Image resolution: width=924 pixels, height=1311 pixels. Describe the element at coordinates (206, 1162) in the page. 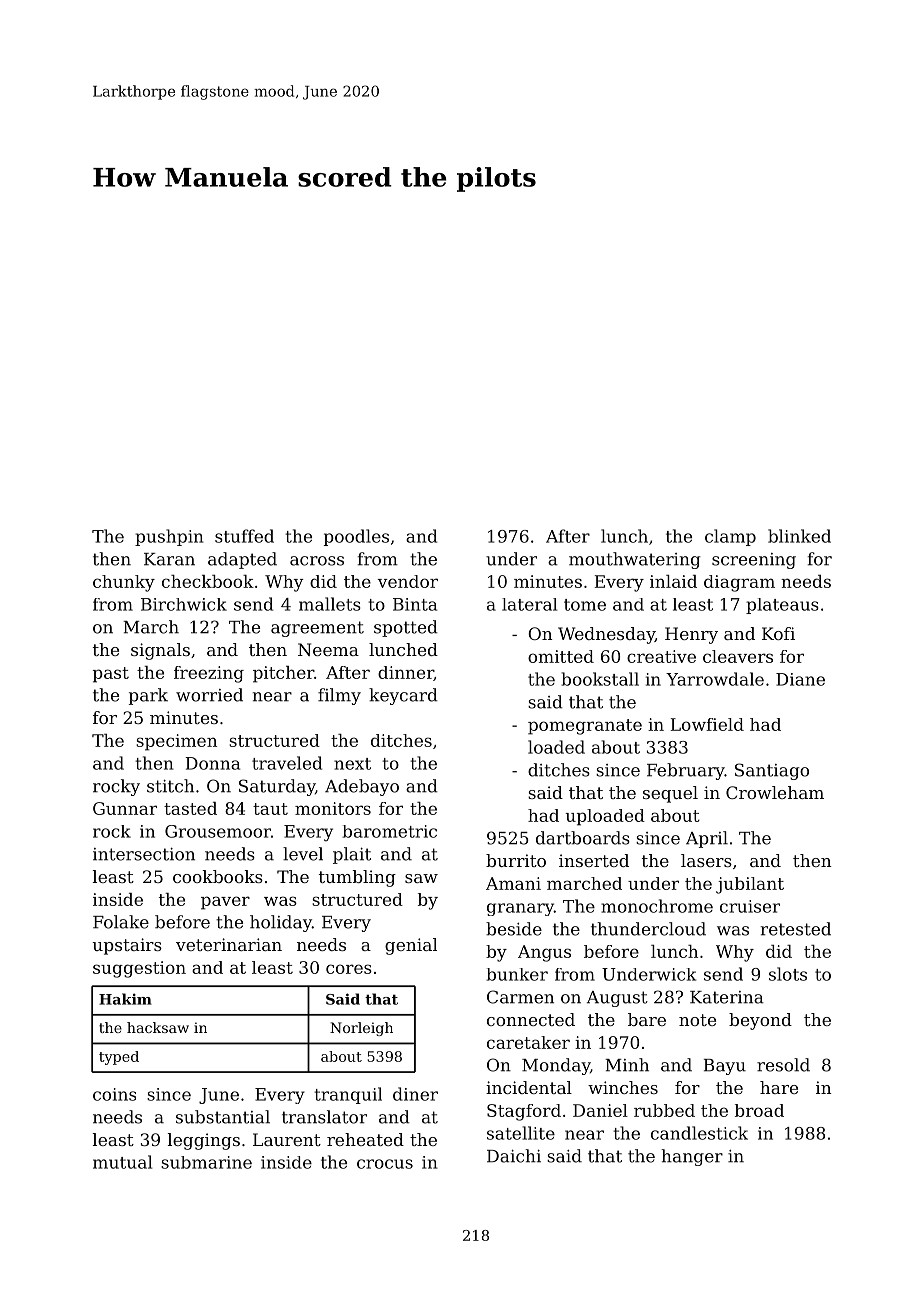

I see `submarine` at that location.
